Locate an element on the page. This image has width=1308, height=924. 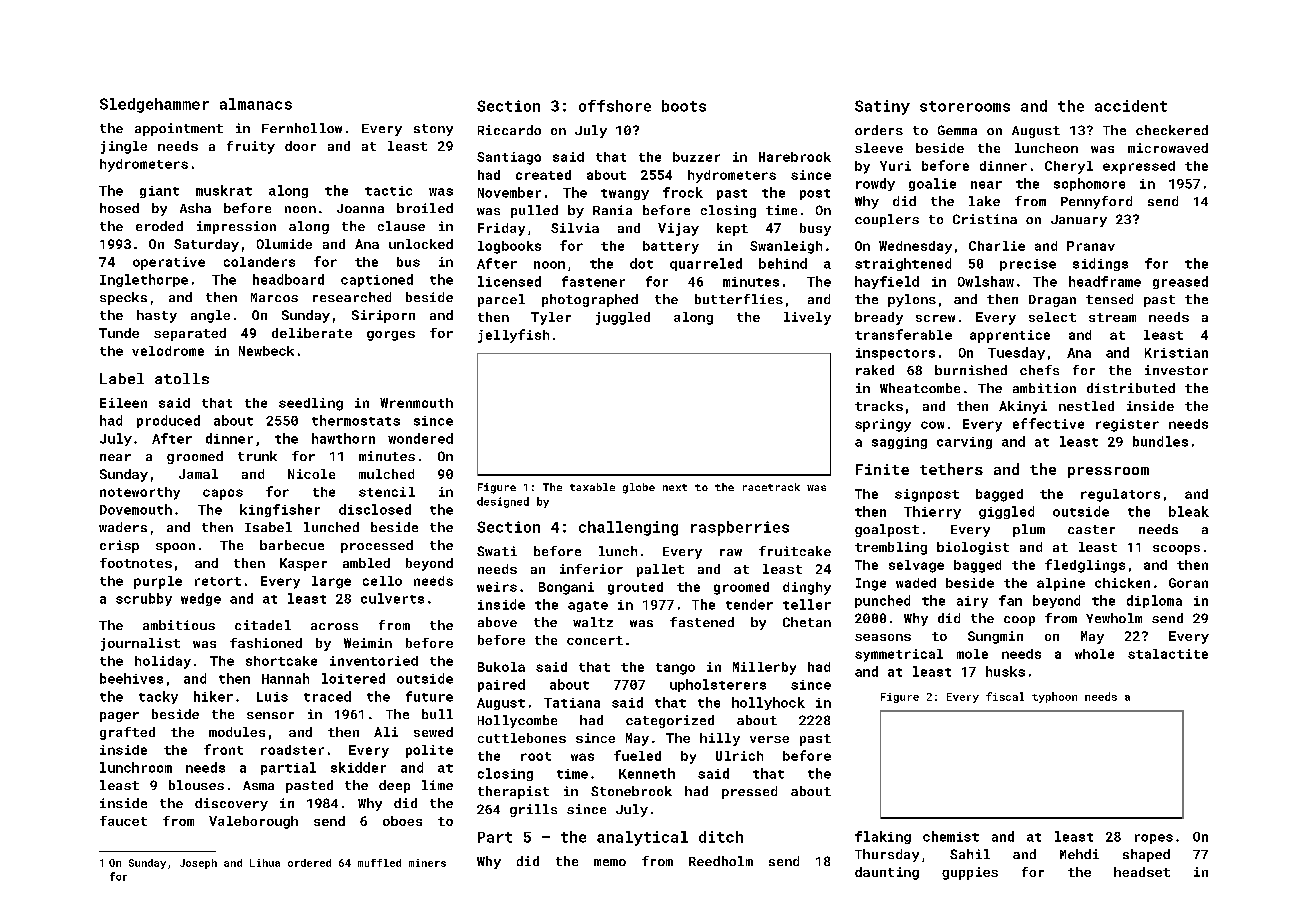
Kristian is located at coordinates (1176, 353).
